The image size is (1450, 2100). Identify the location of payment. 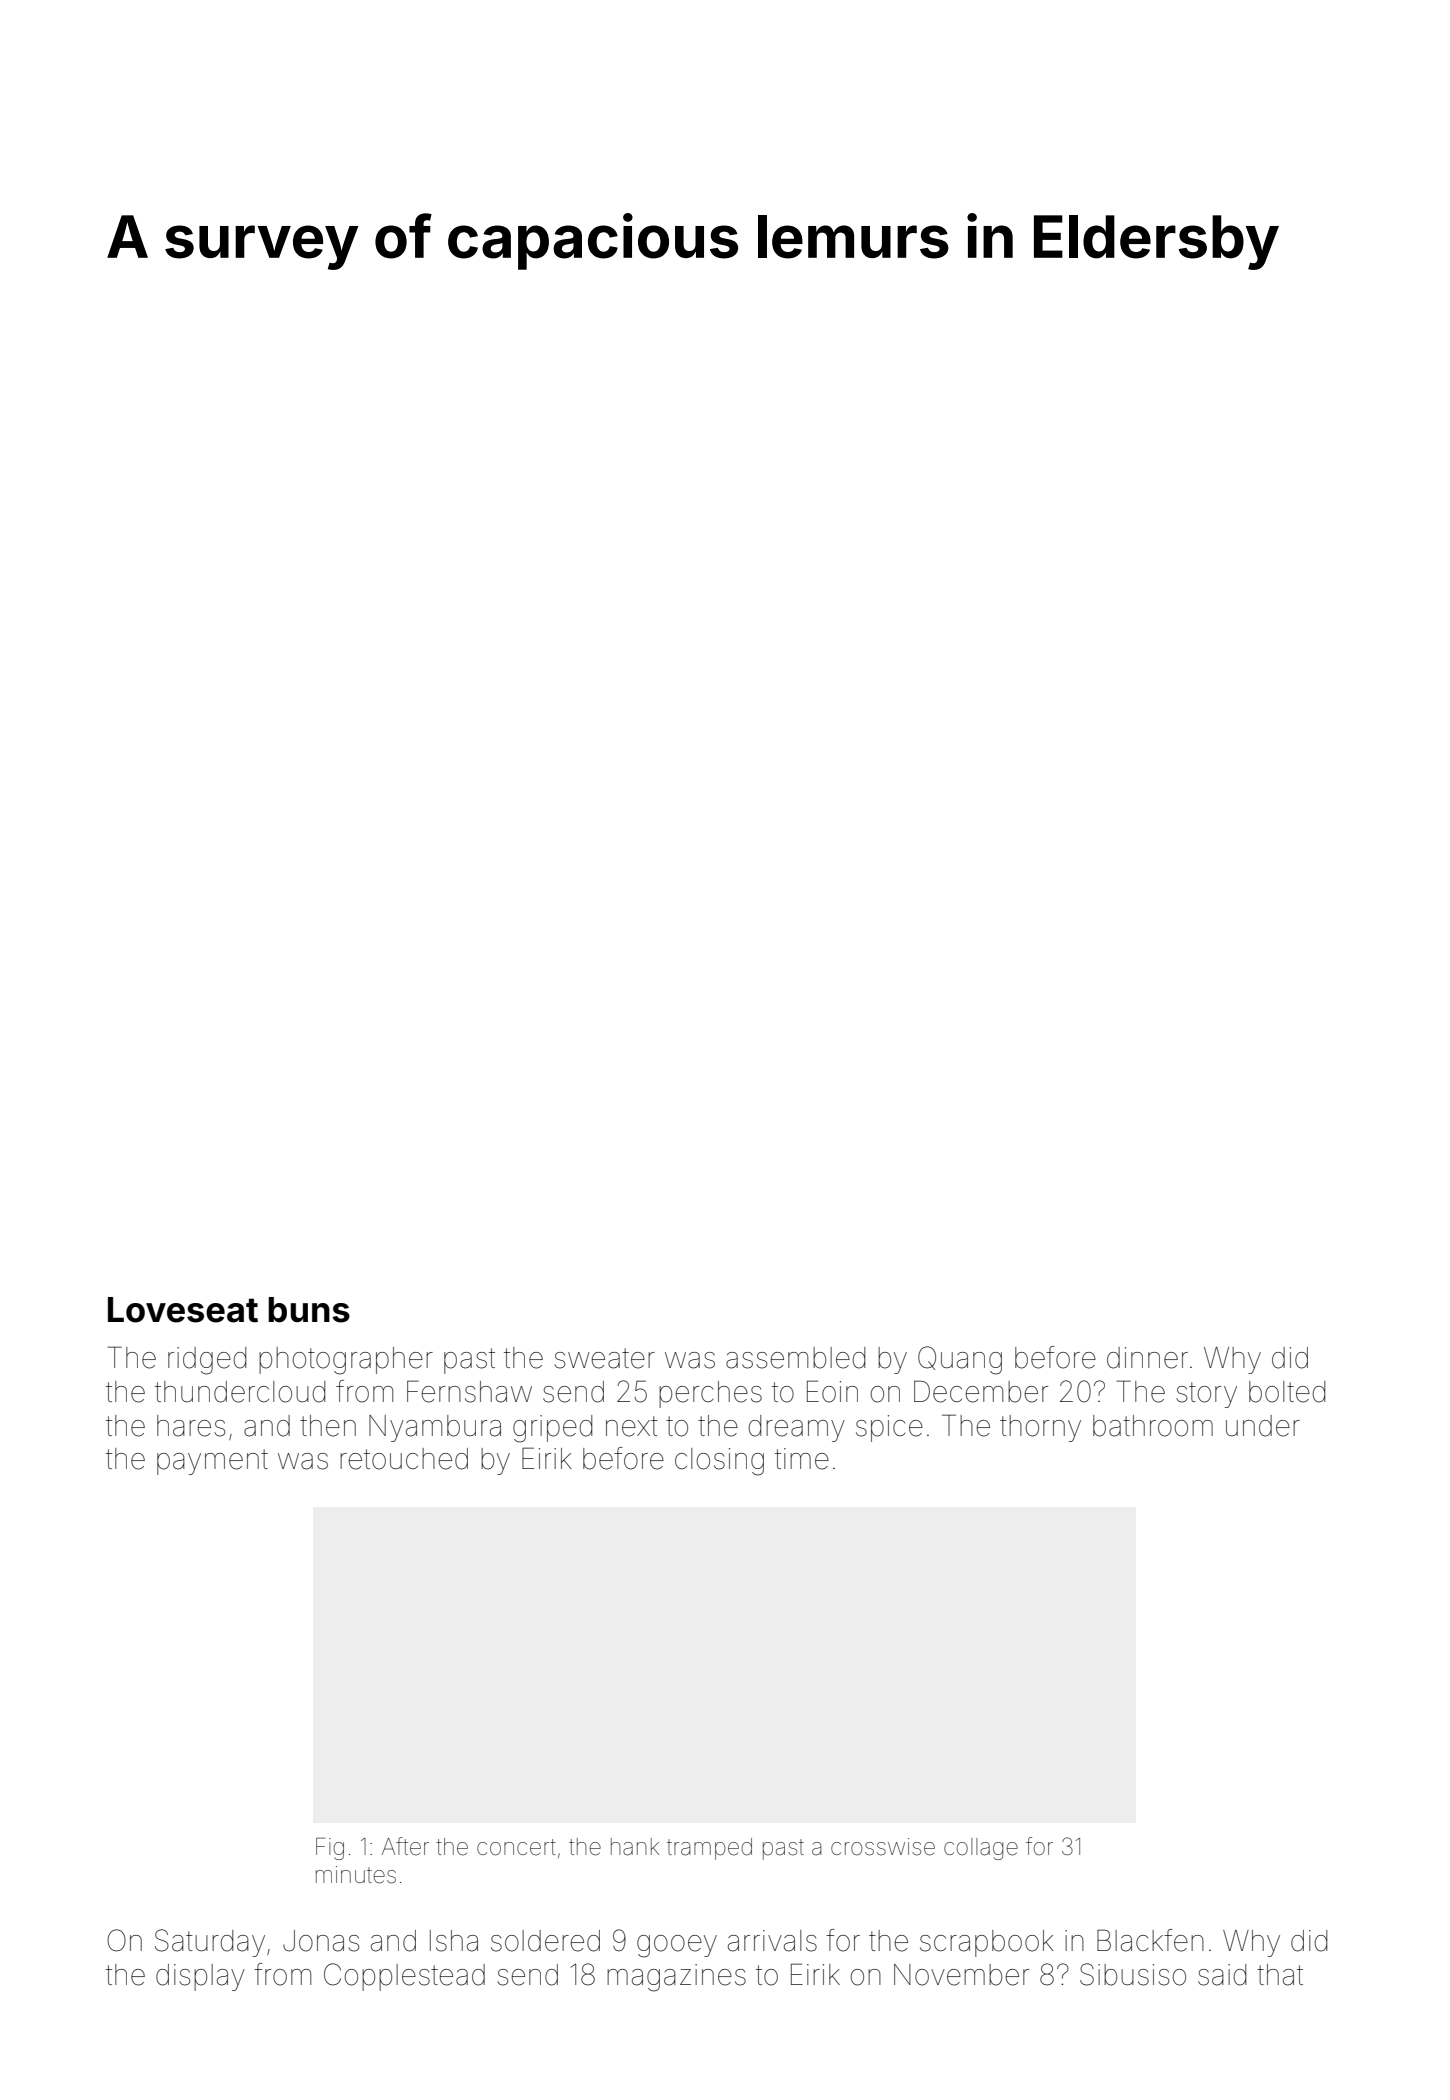
(212, 1462).
